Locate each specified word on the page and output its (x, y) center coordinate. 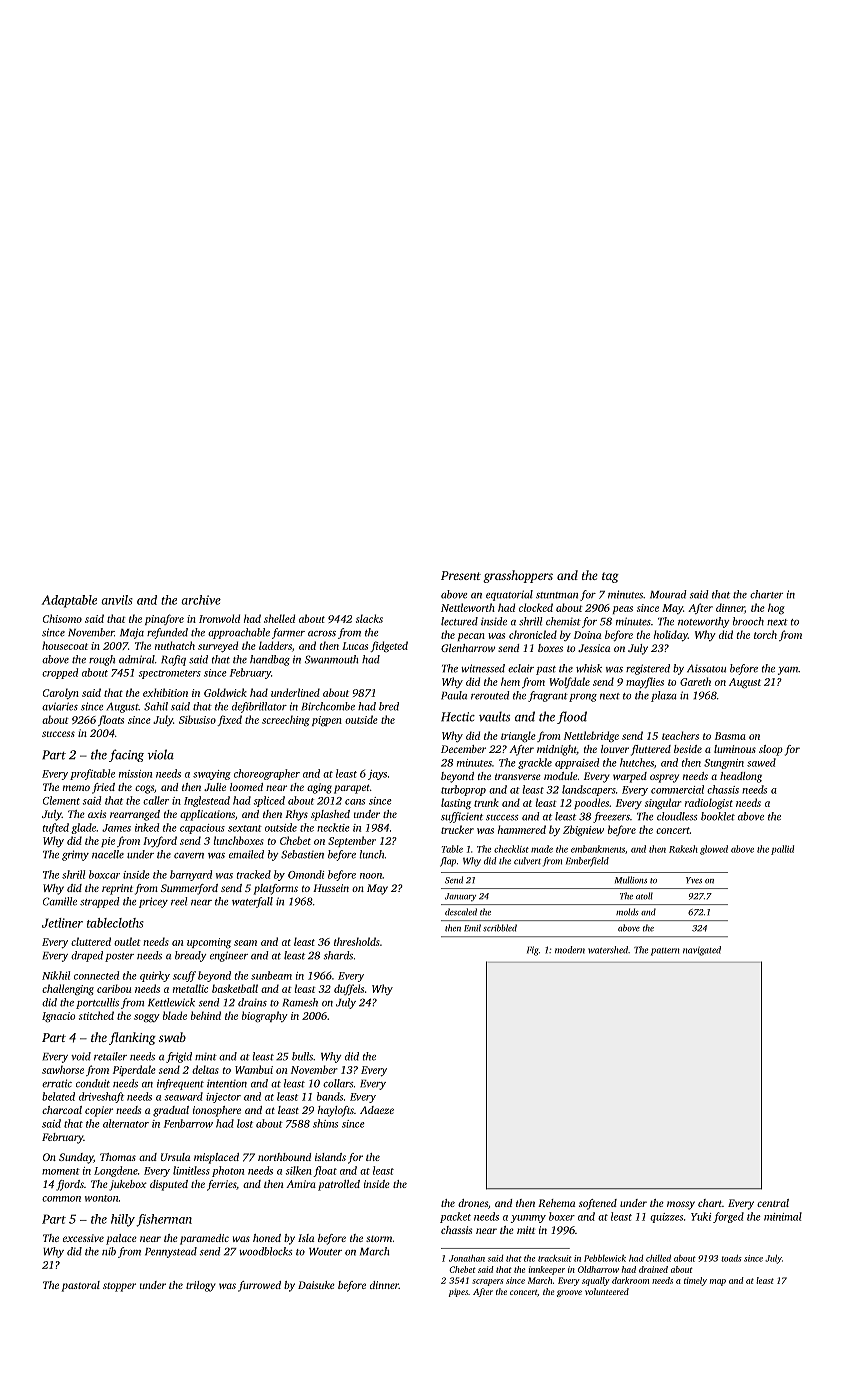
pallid (782, 850)
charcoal (62, 1110)
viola (161, 754)
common (61, 1199)
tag (610, 577)
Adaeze (377, 1110)
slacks (369, 618)
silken (299, 1170)
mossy (681, 1205)
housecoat (65, 645)
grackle (535, 763)
